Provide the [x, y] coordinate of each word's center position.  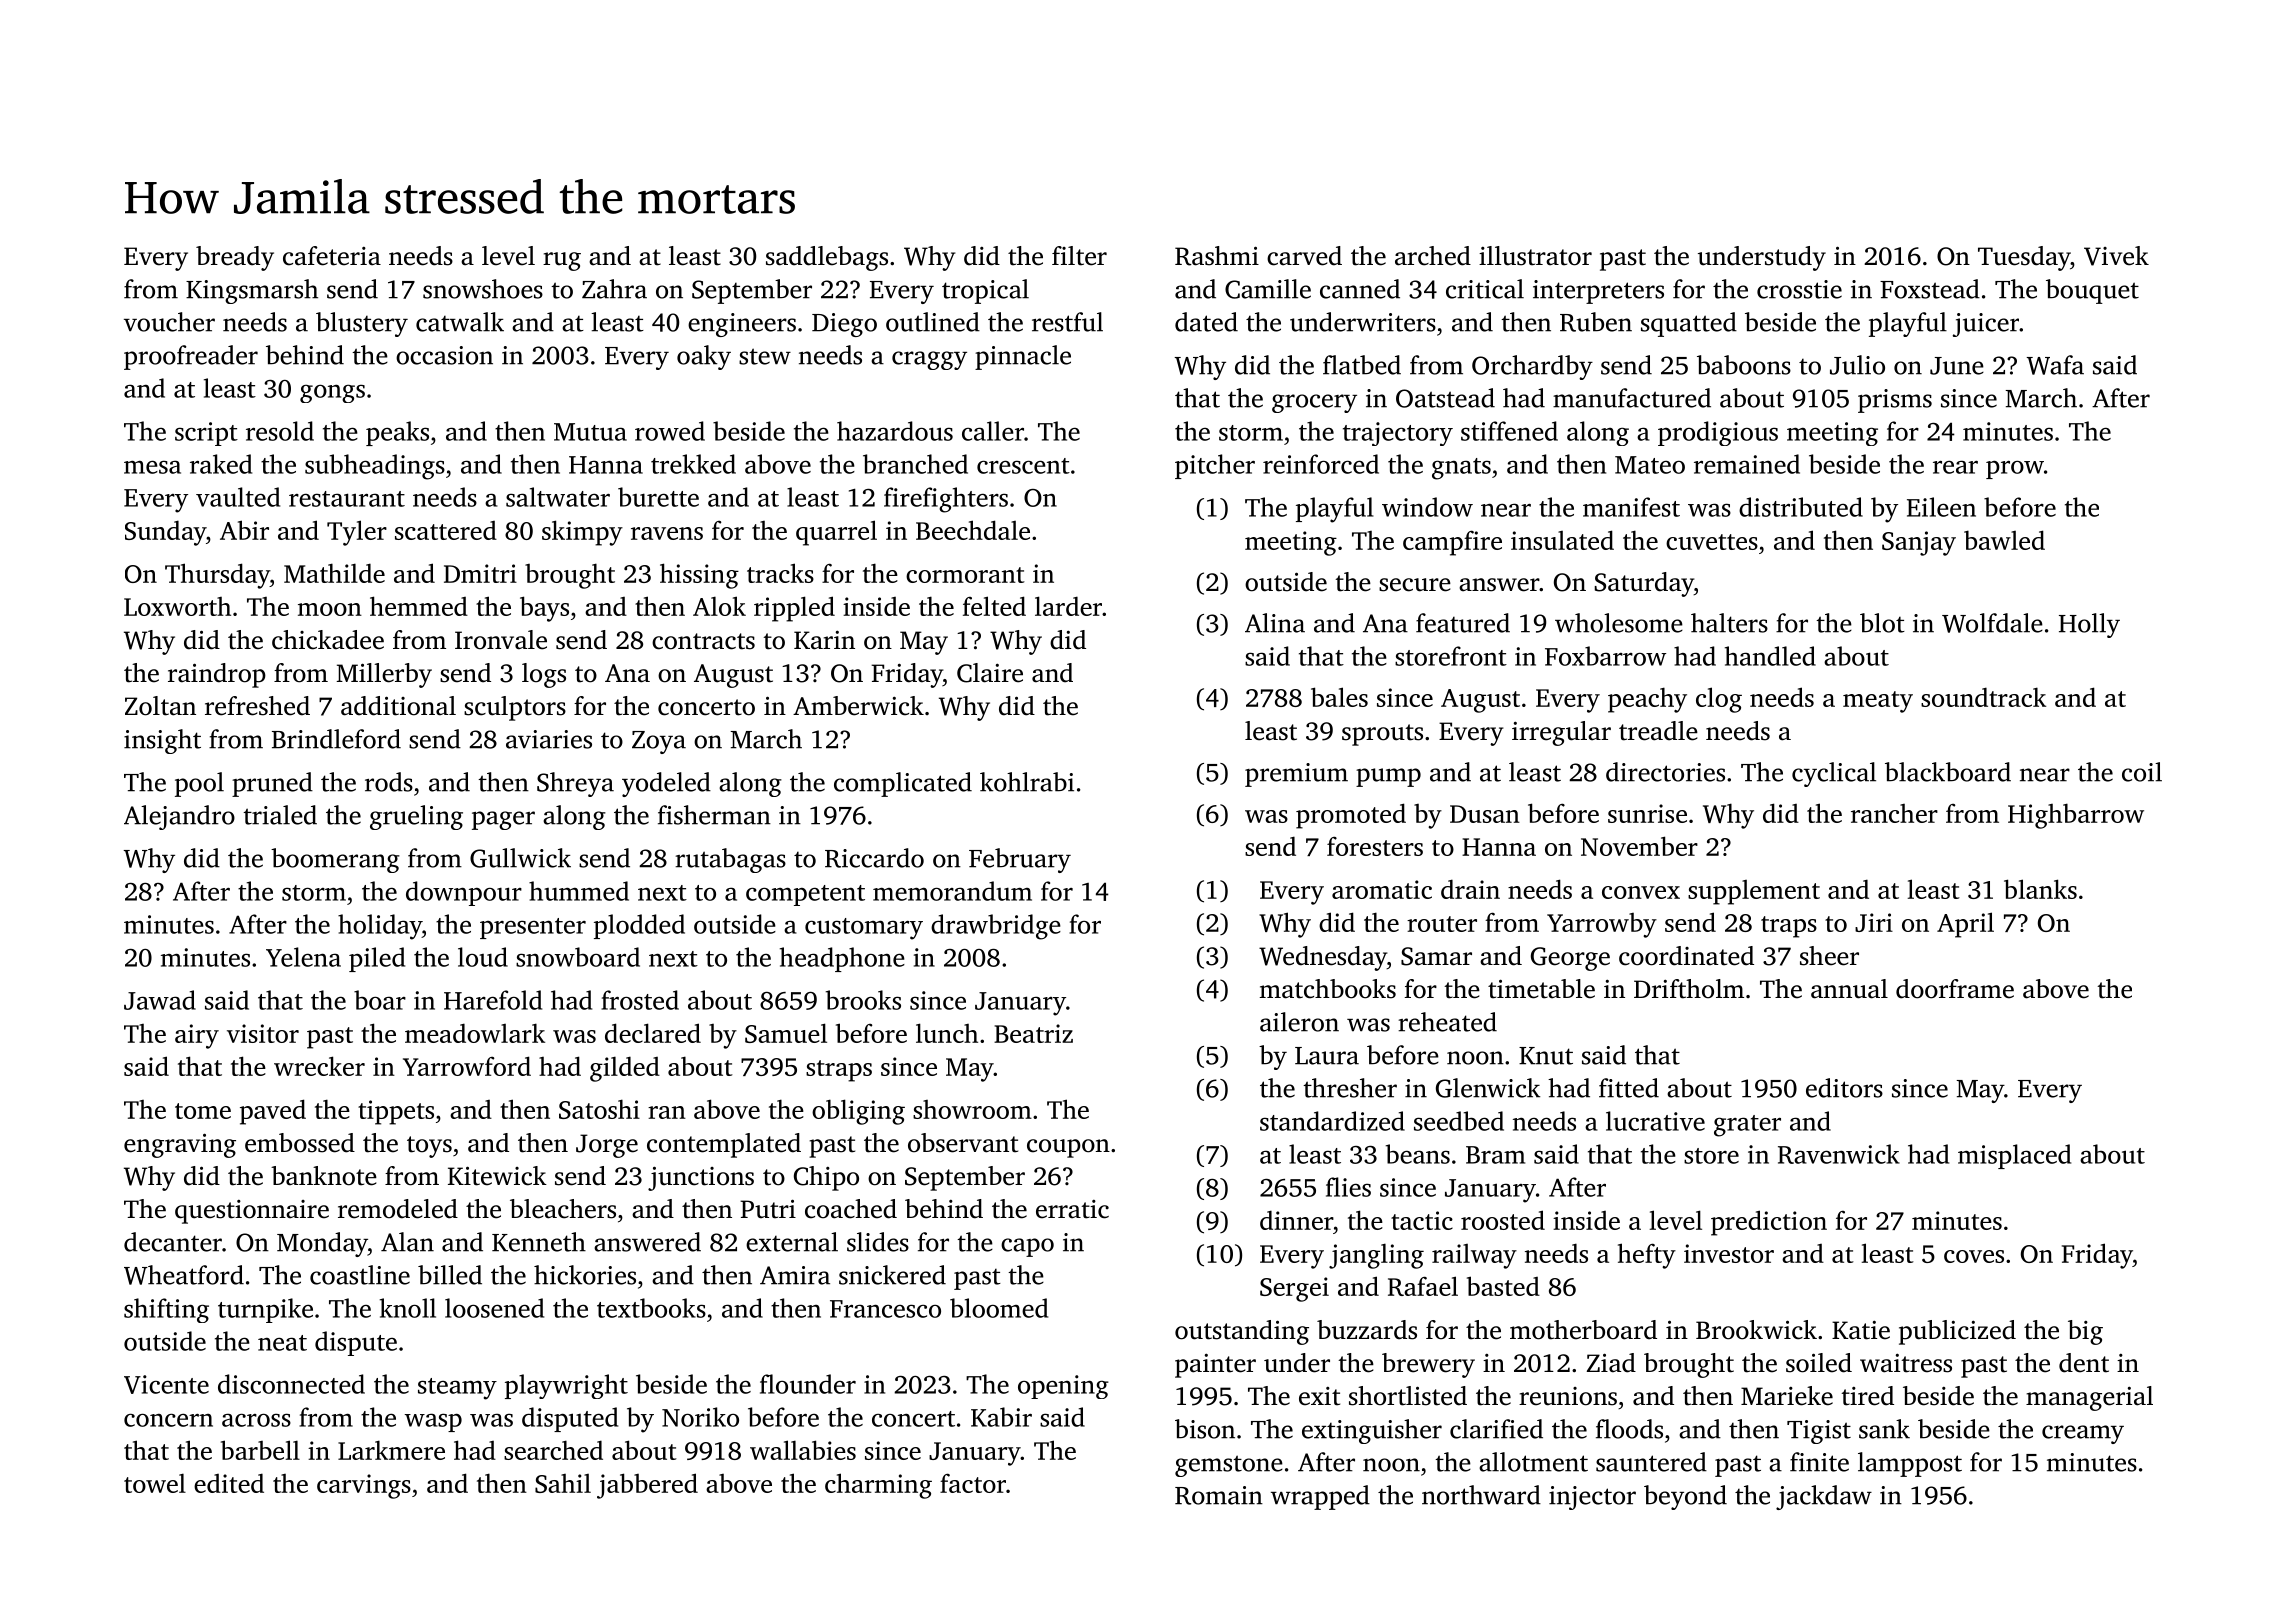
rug [562, 261]
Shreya [575, 784]
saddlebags [827, 258]
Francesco [885, 1309]
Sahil [563, 1483]
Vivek [2116, 256]
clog [1719, 700]
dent [2084, 1363]
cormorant [965, 575]
